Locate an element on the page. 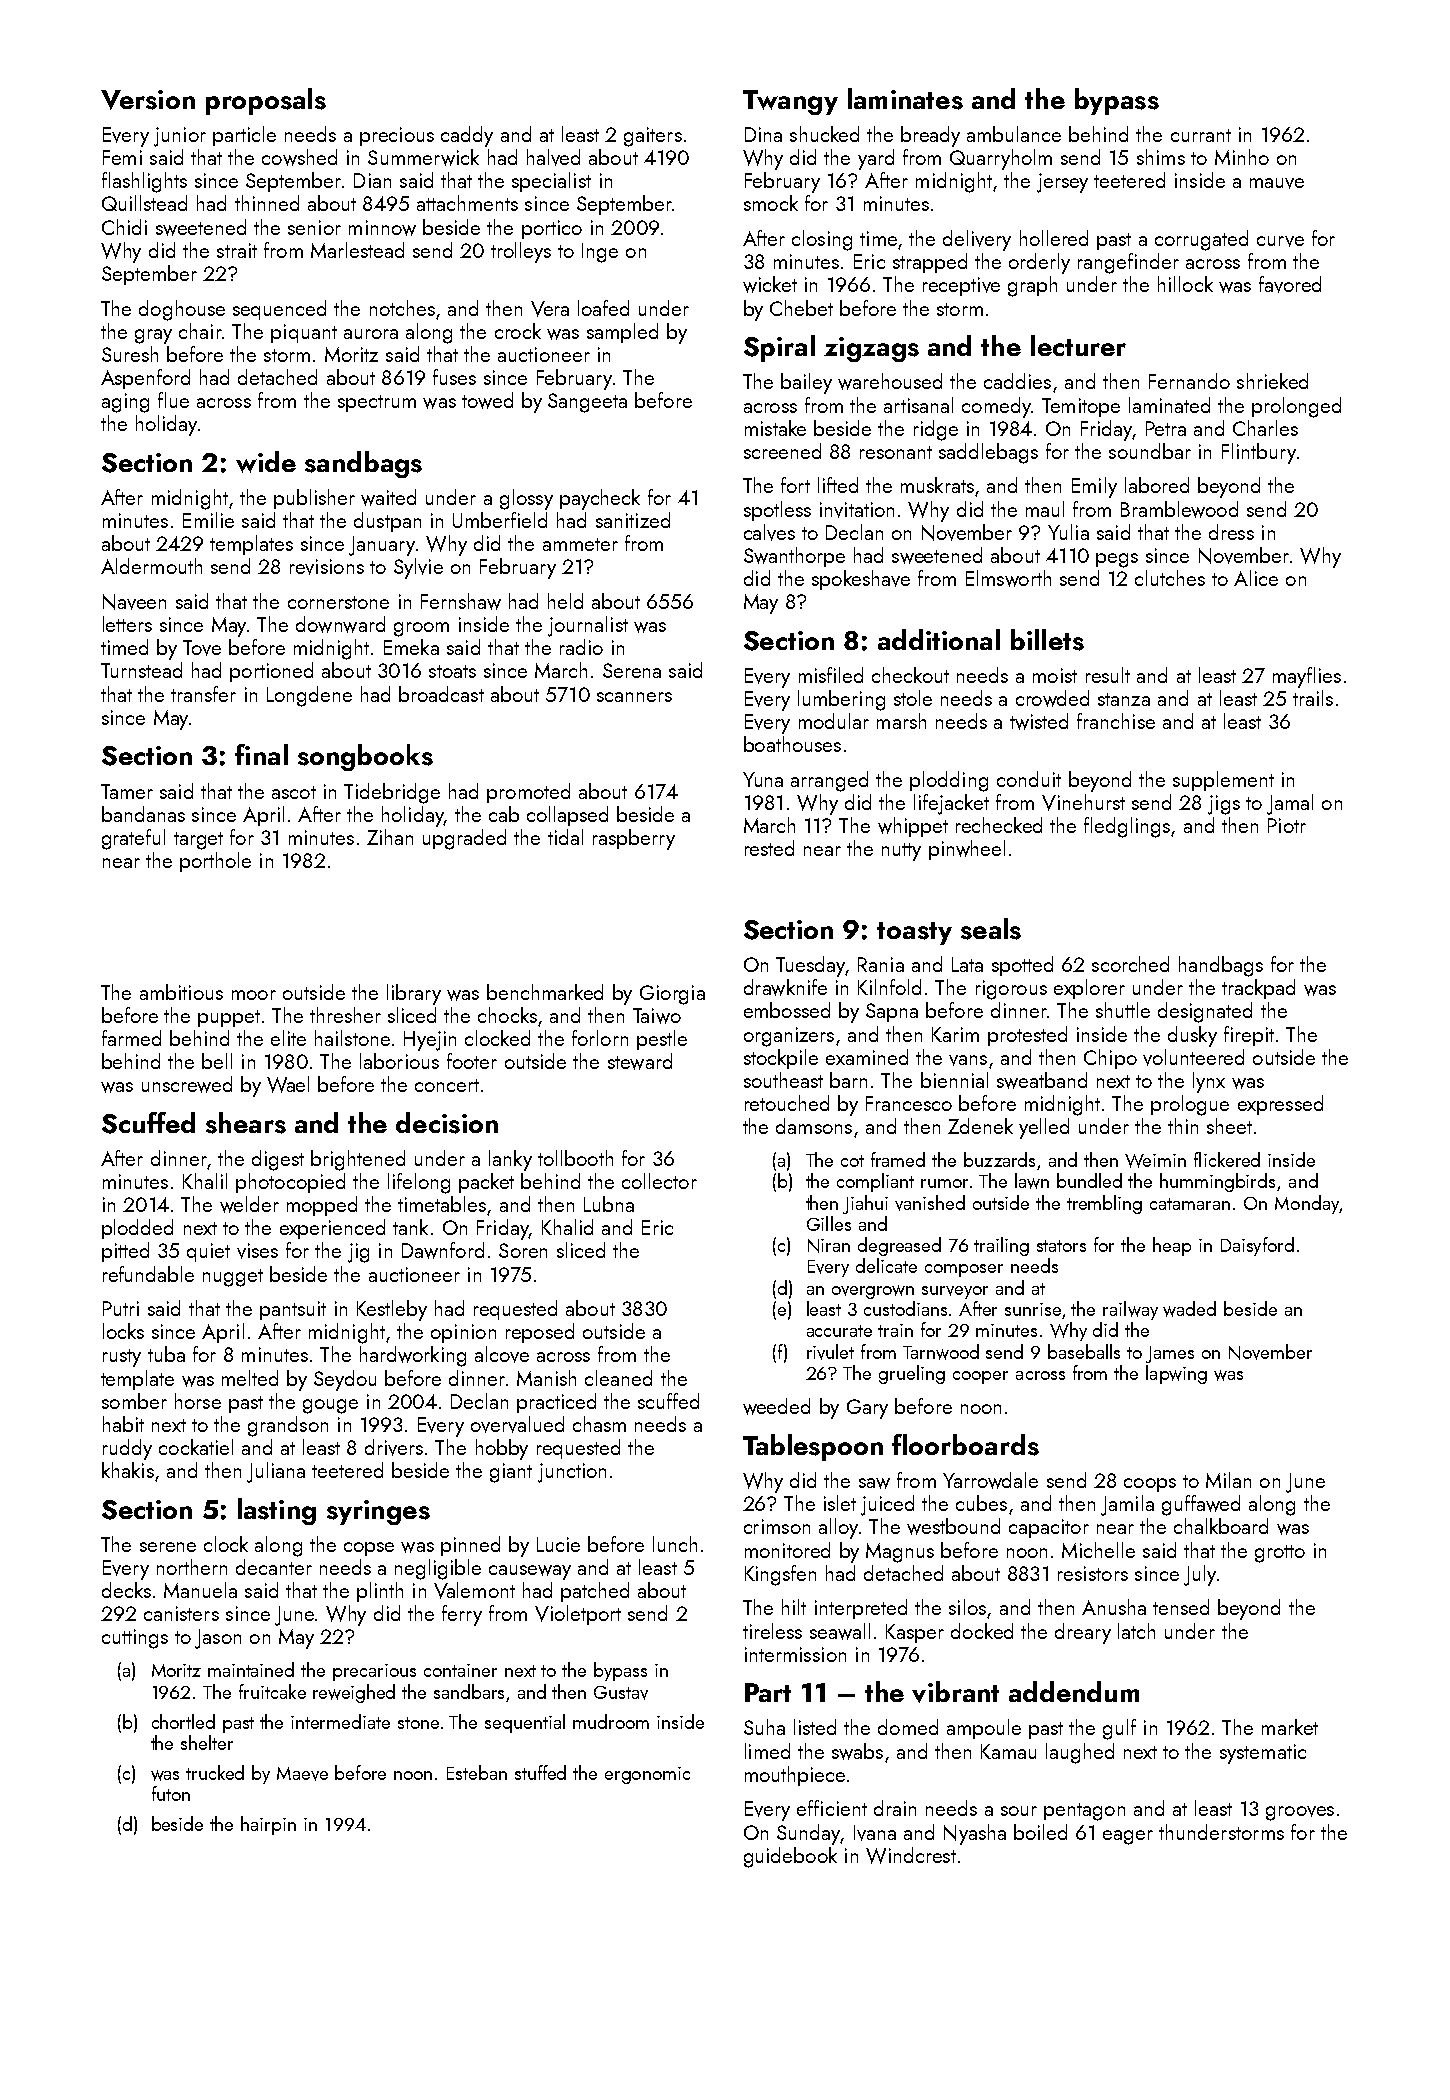  Maeve is located at coordinates (302, 1774).
